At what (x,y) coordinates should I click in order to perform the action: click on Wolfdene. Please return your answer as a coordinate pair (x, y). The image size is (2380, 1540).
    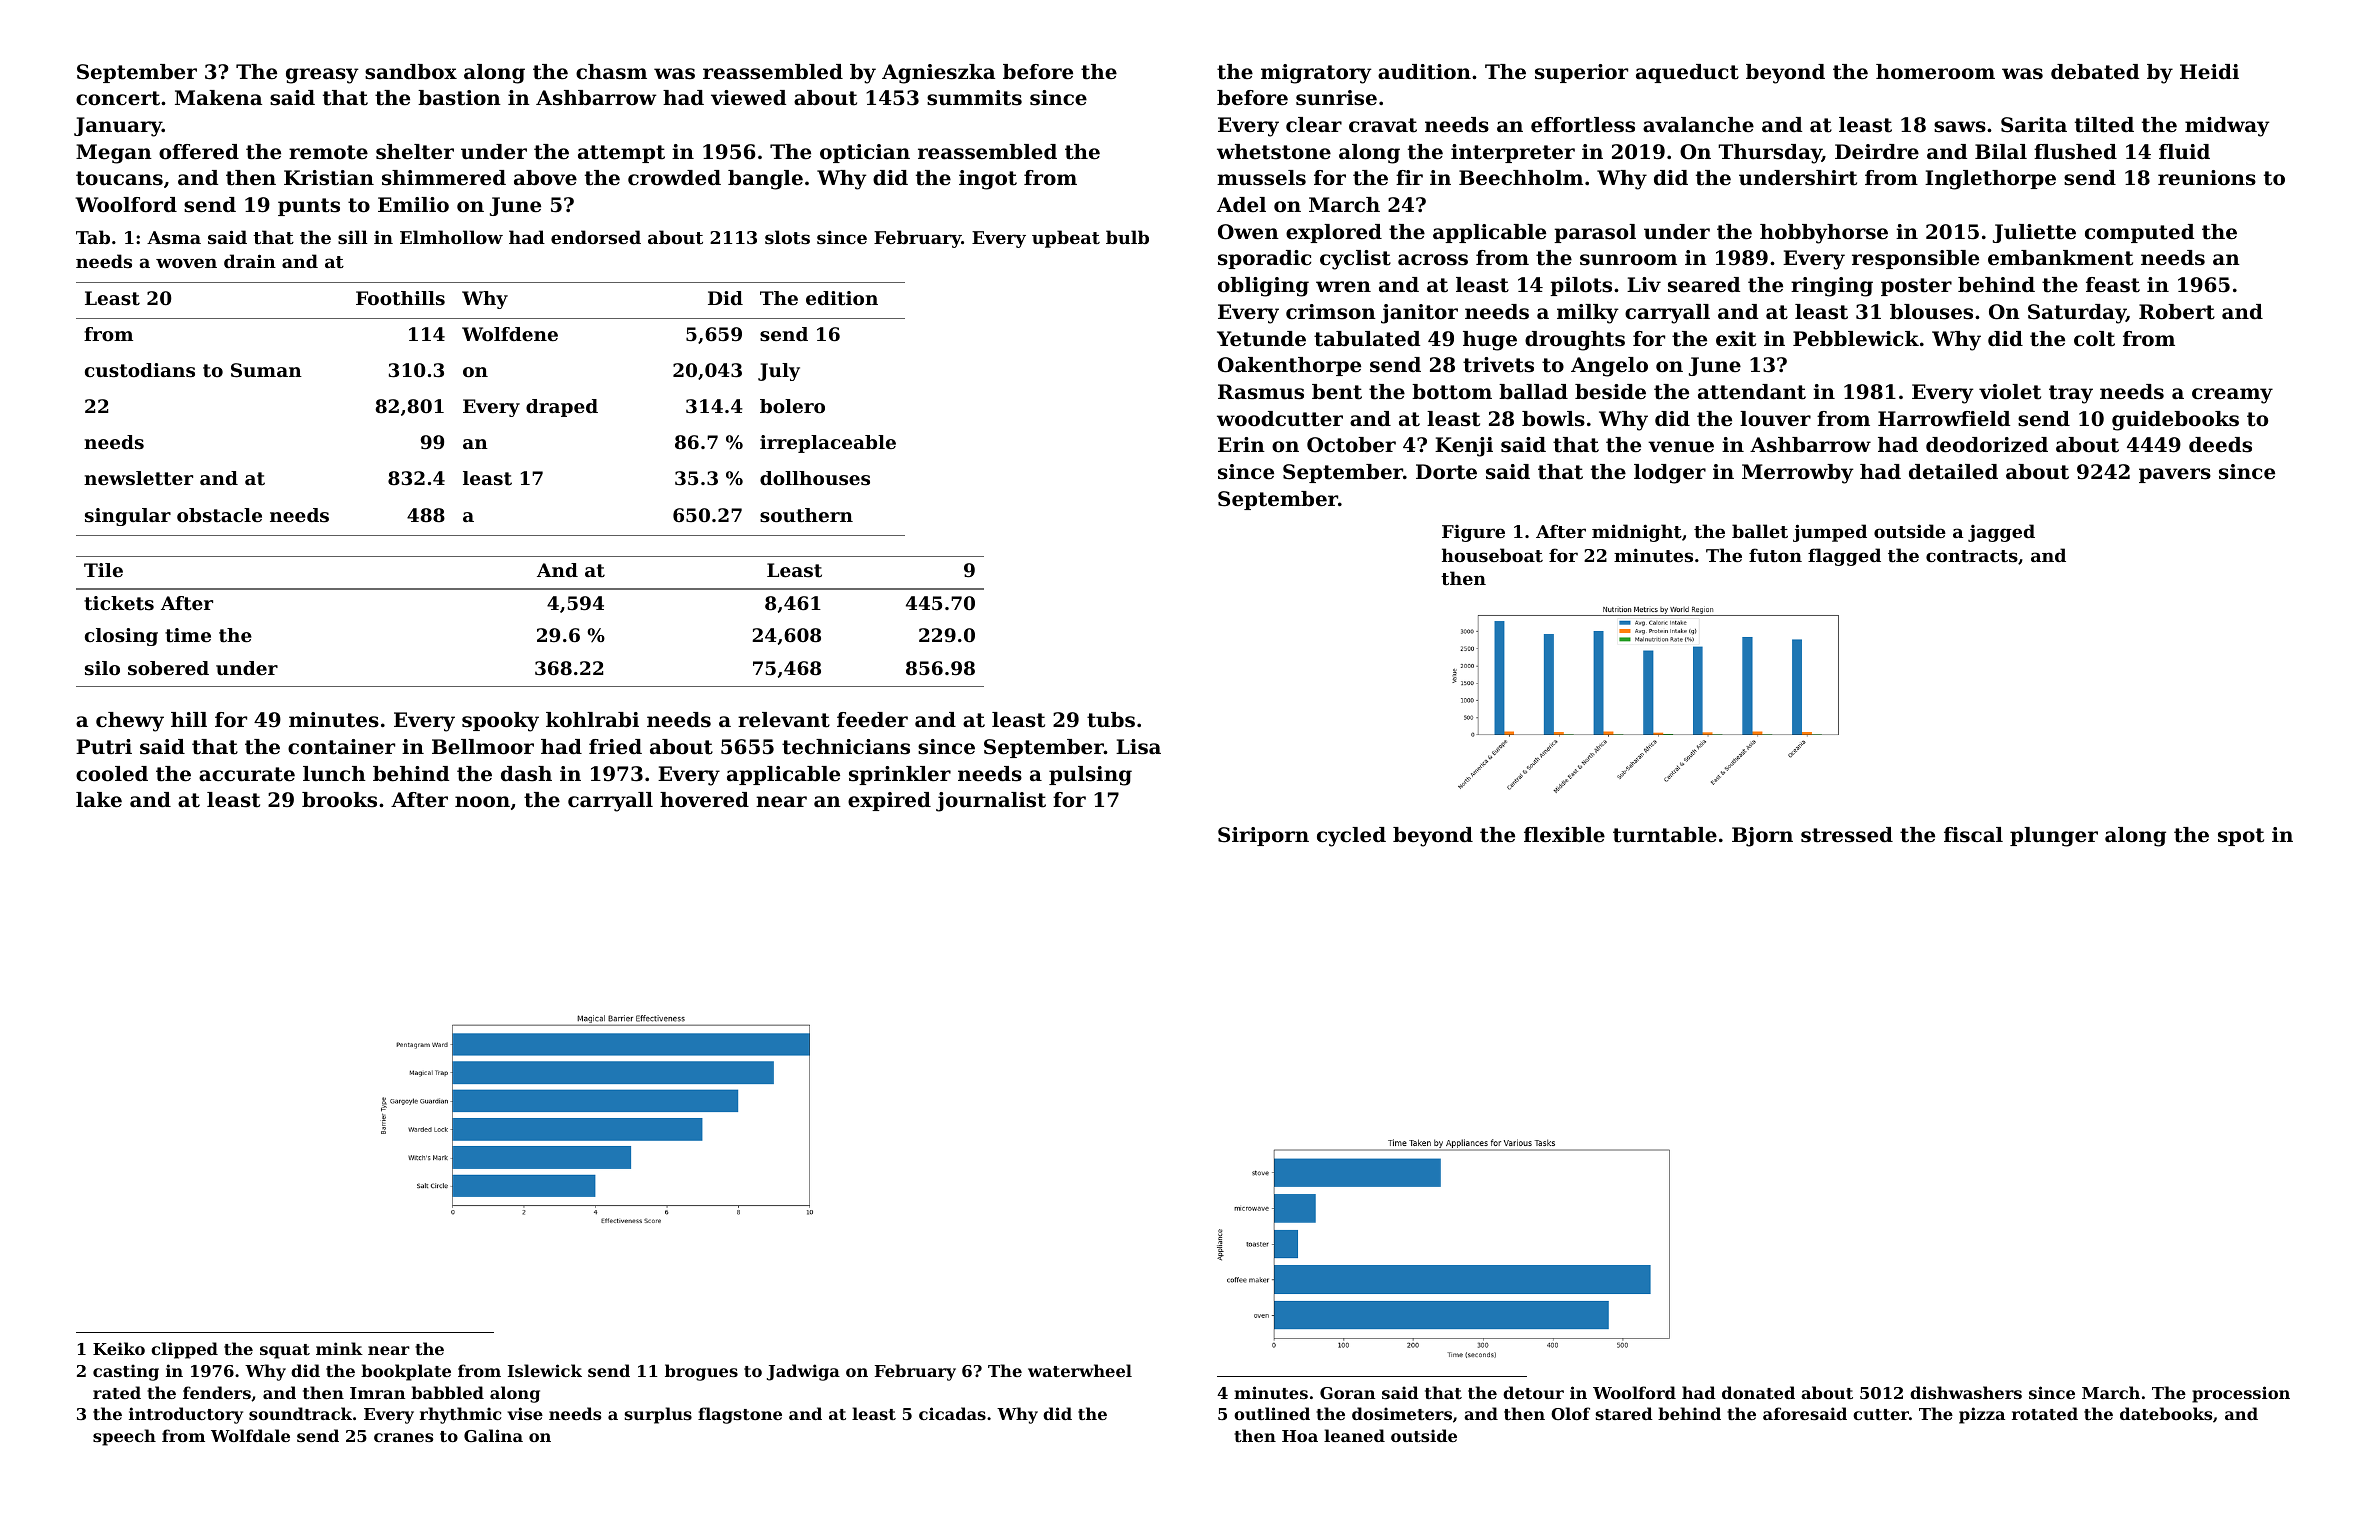
    Looking at the image, I should click on (510, 334).
